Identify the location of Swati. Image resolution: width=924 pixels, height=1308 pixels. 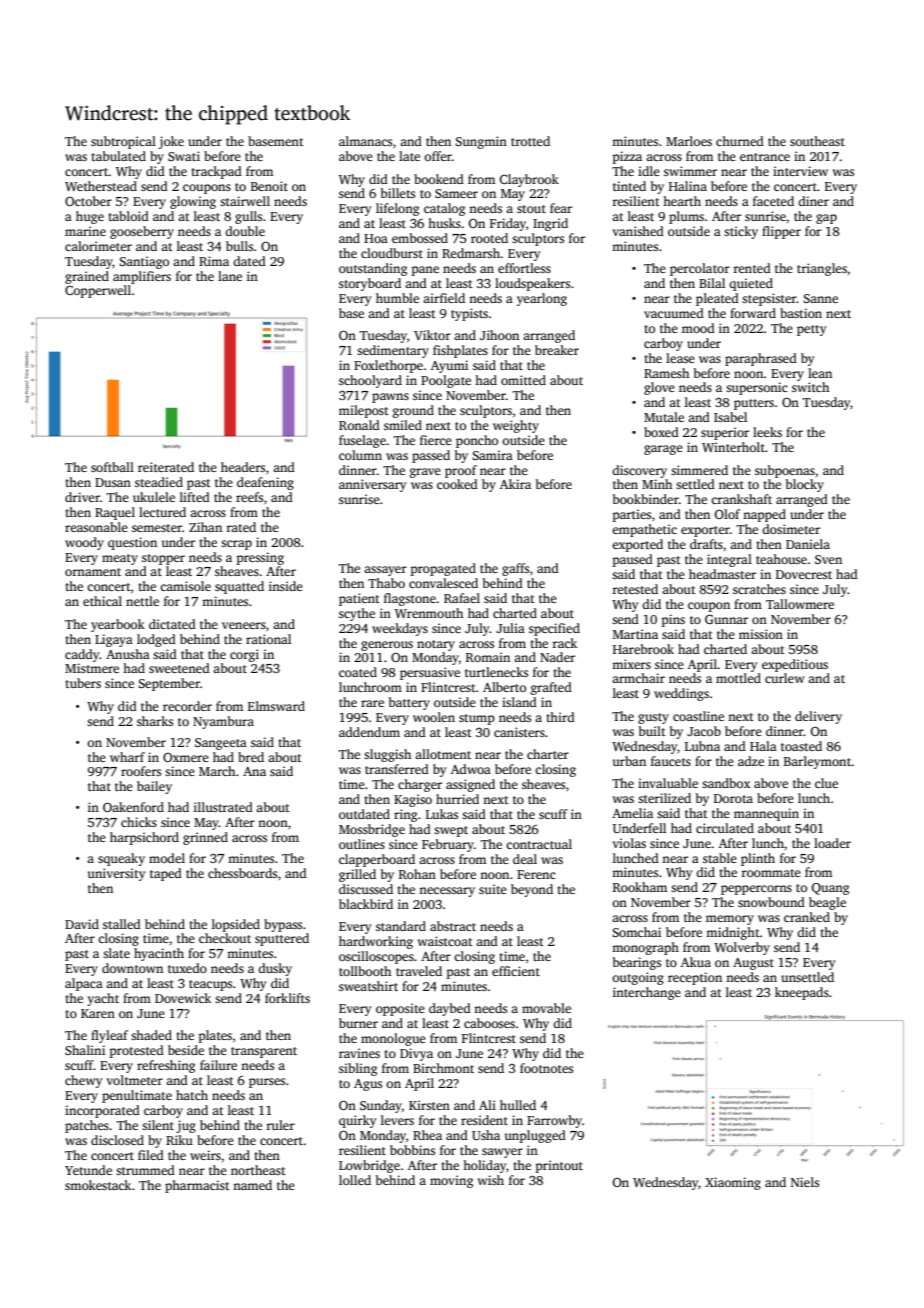
(184, 156).
